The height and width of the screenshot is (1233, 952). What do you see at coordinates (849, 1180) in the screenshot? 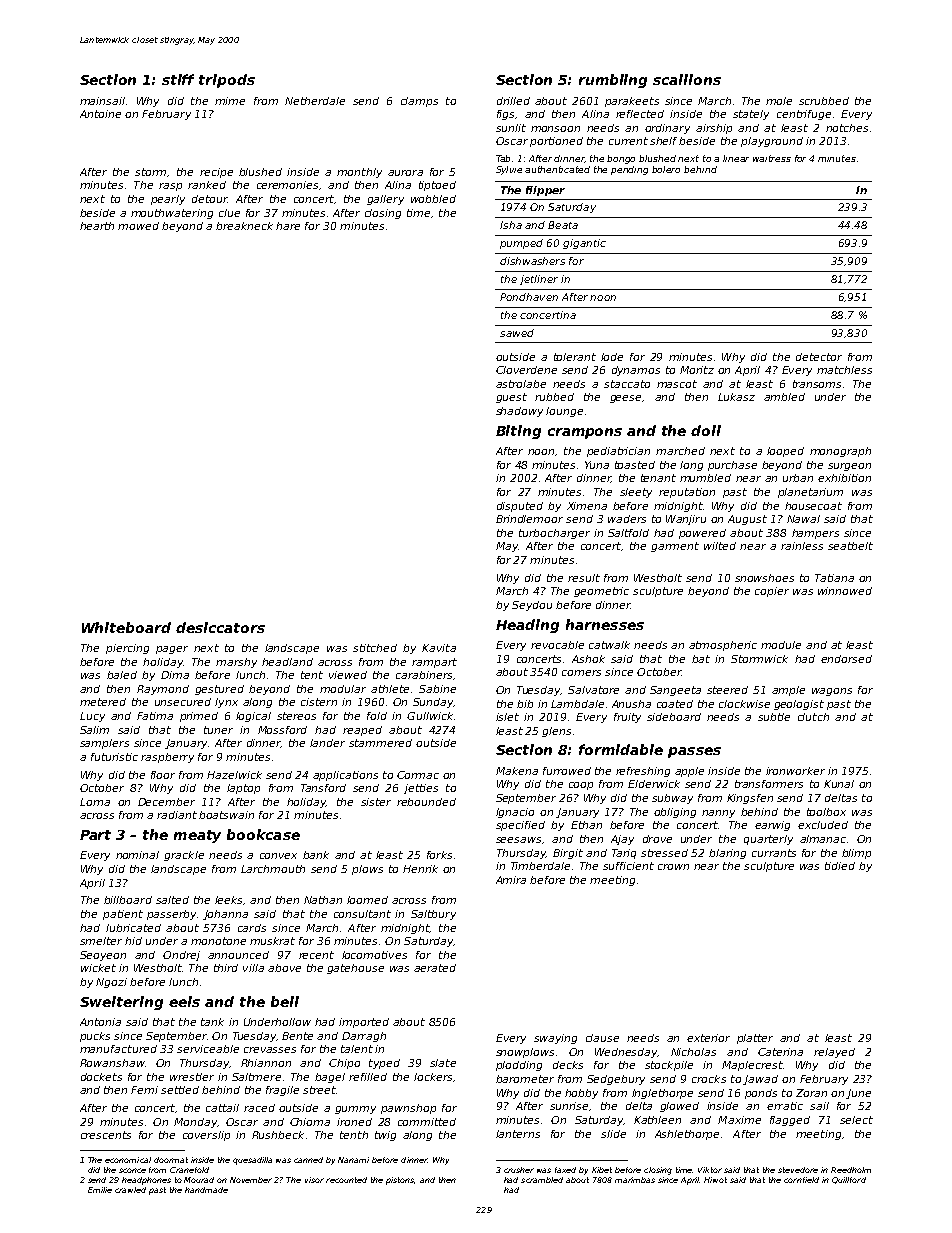
I see `Quillford` at bounding box center [849, 1180].
